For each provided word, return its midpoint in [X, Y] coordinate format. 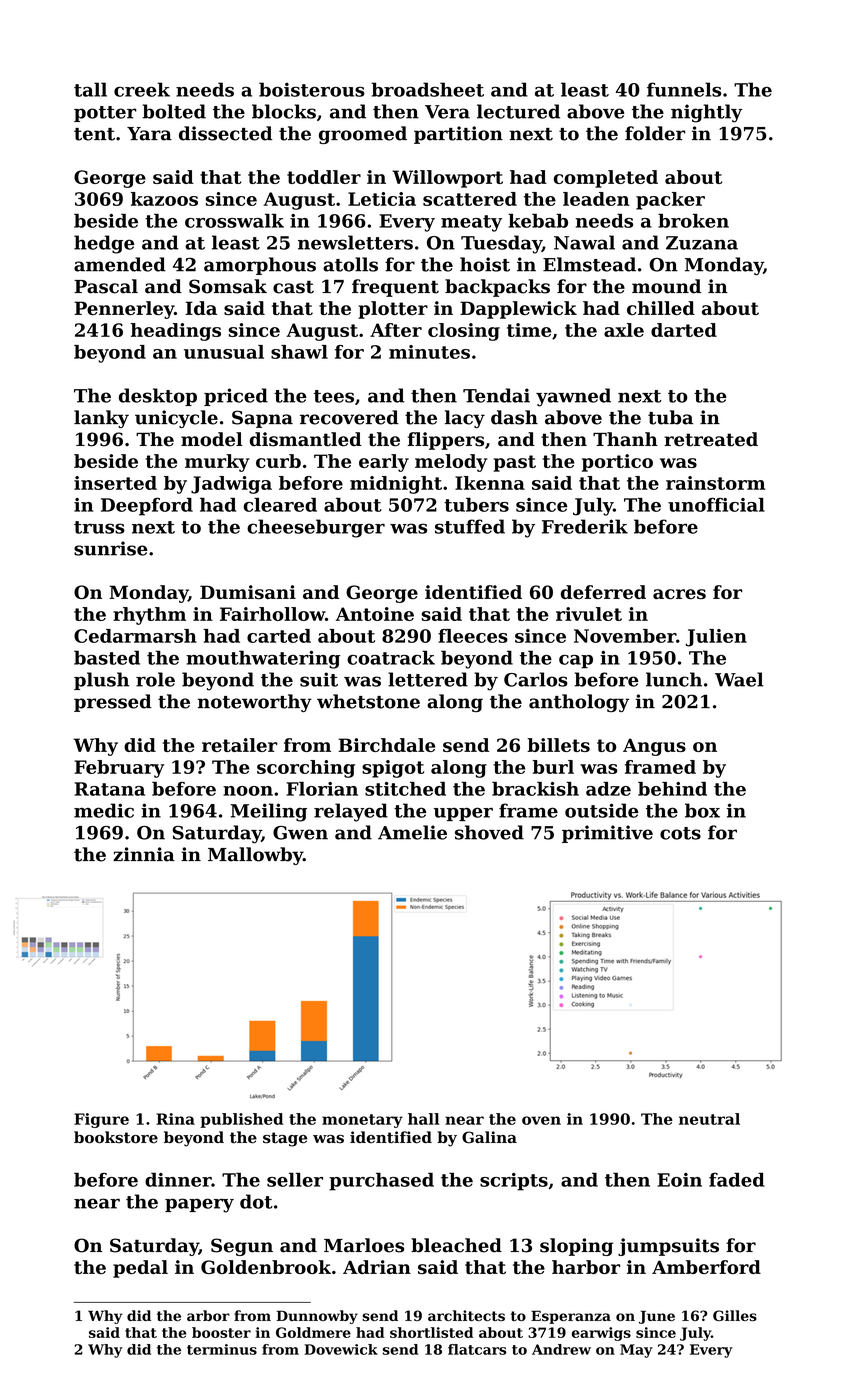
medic [104, 810]
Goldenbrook [266, 1267]
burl [553, 767]
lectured [518, 111]
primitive [607, 834]
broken [693, 220]
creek [142, 89]
